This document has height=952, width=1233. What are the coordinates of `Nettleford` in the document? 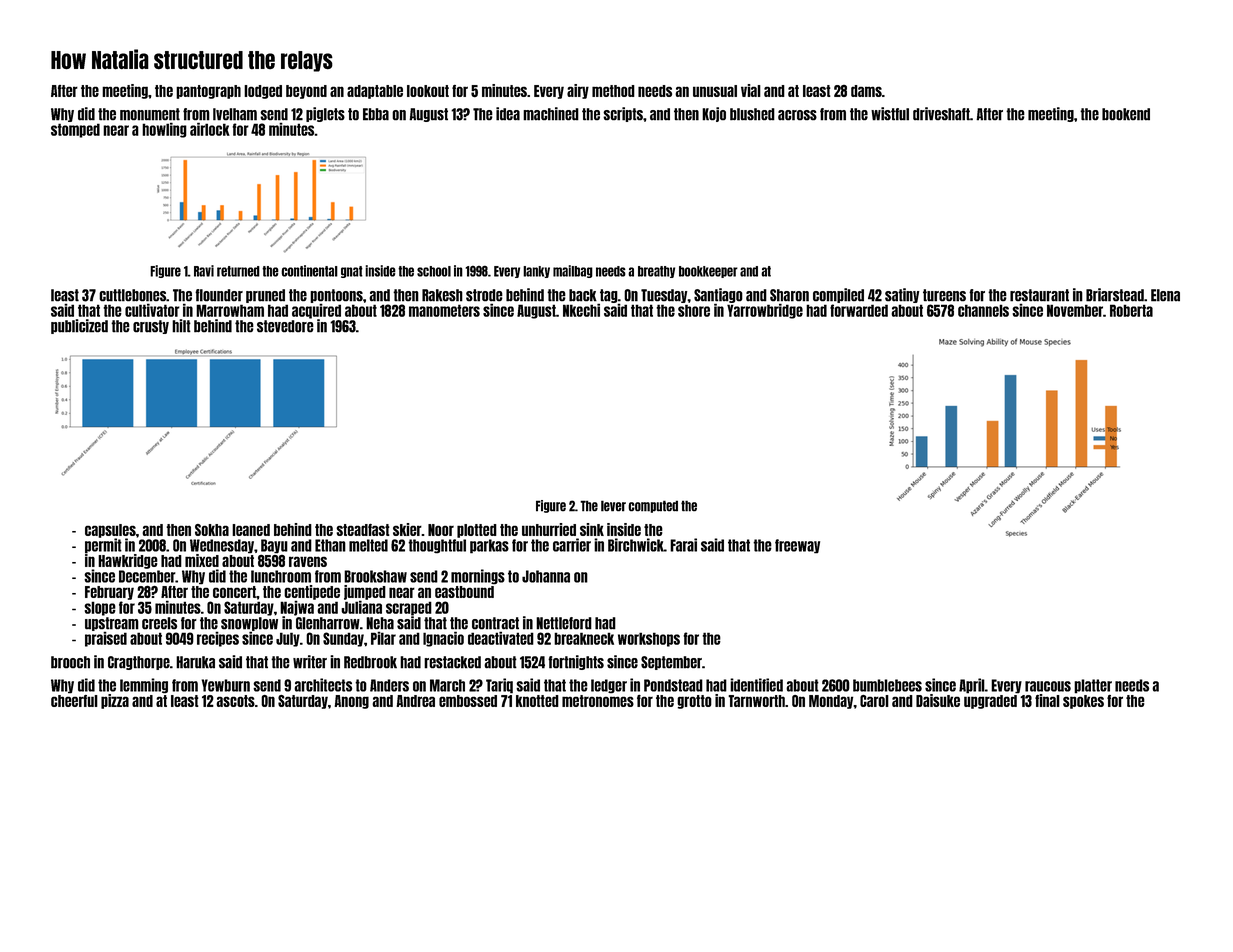 It's located at (564, 623).
